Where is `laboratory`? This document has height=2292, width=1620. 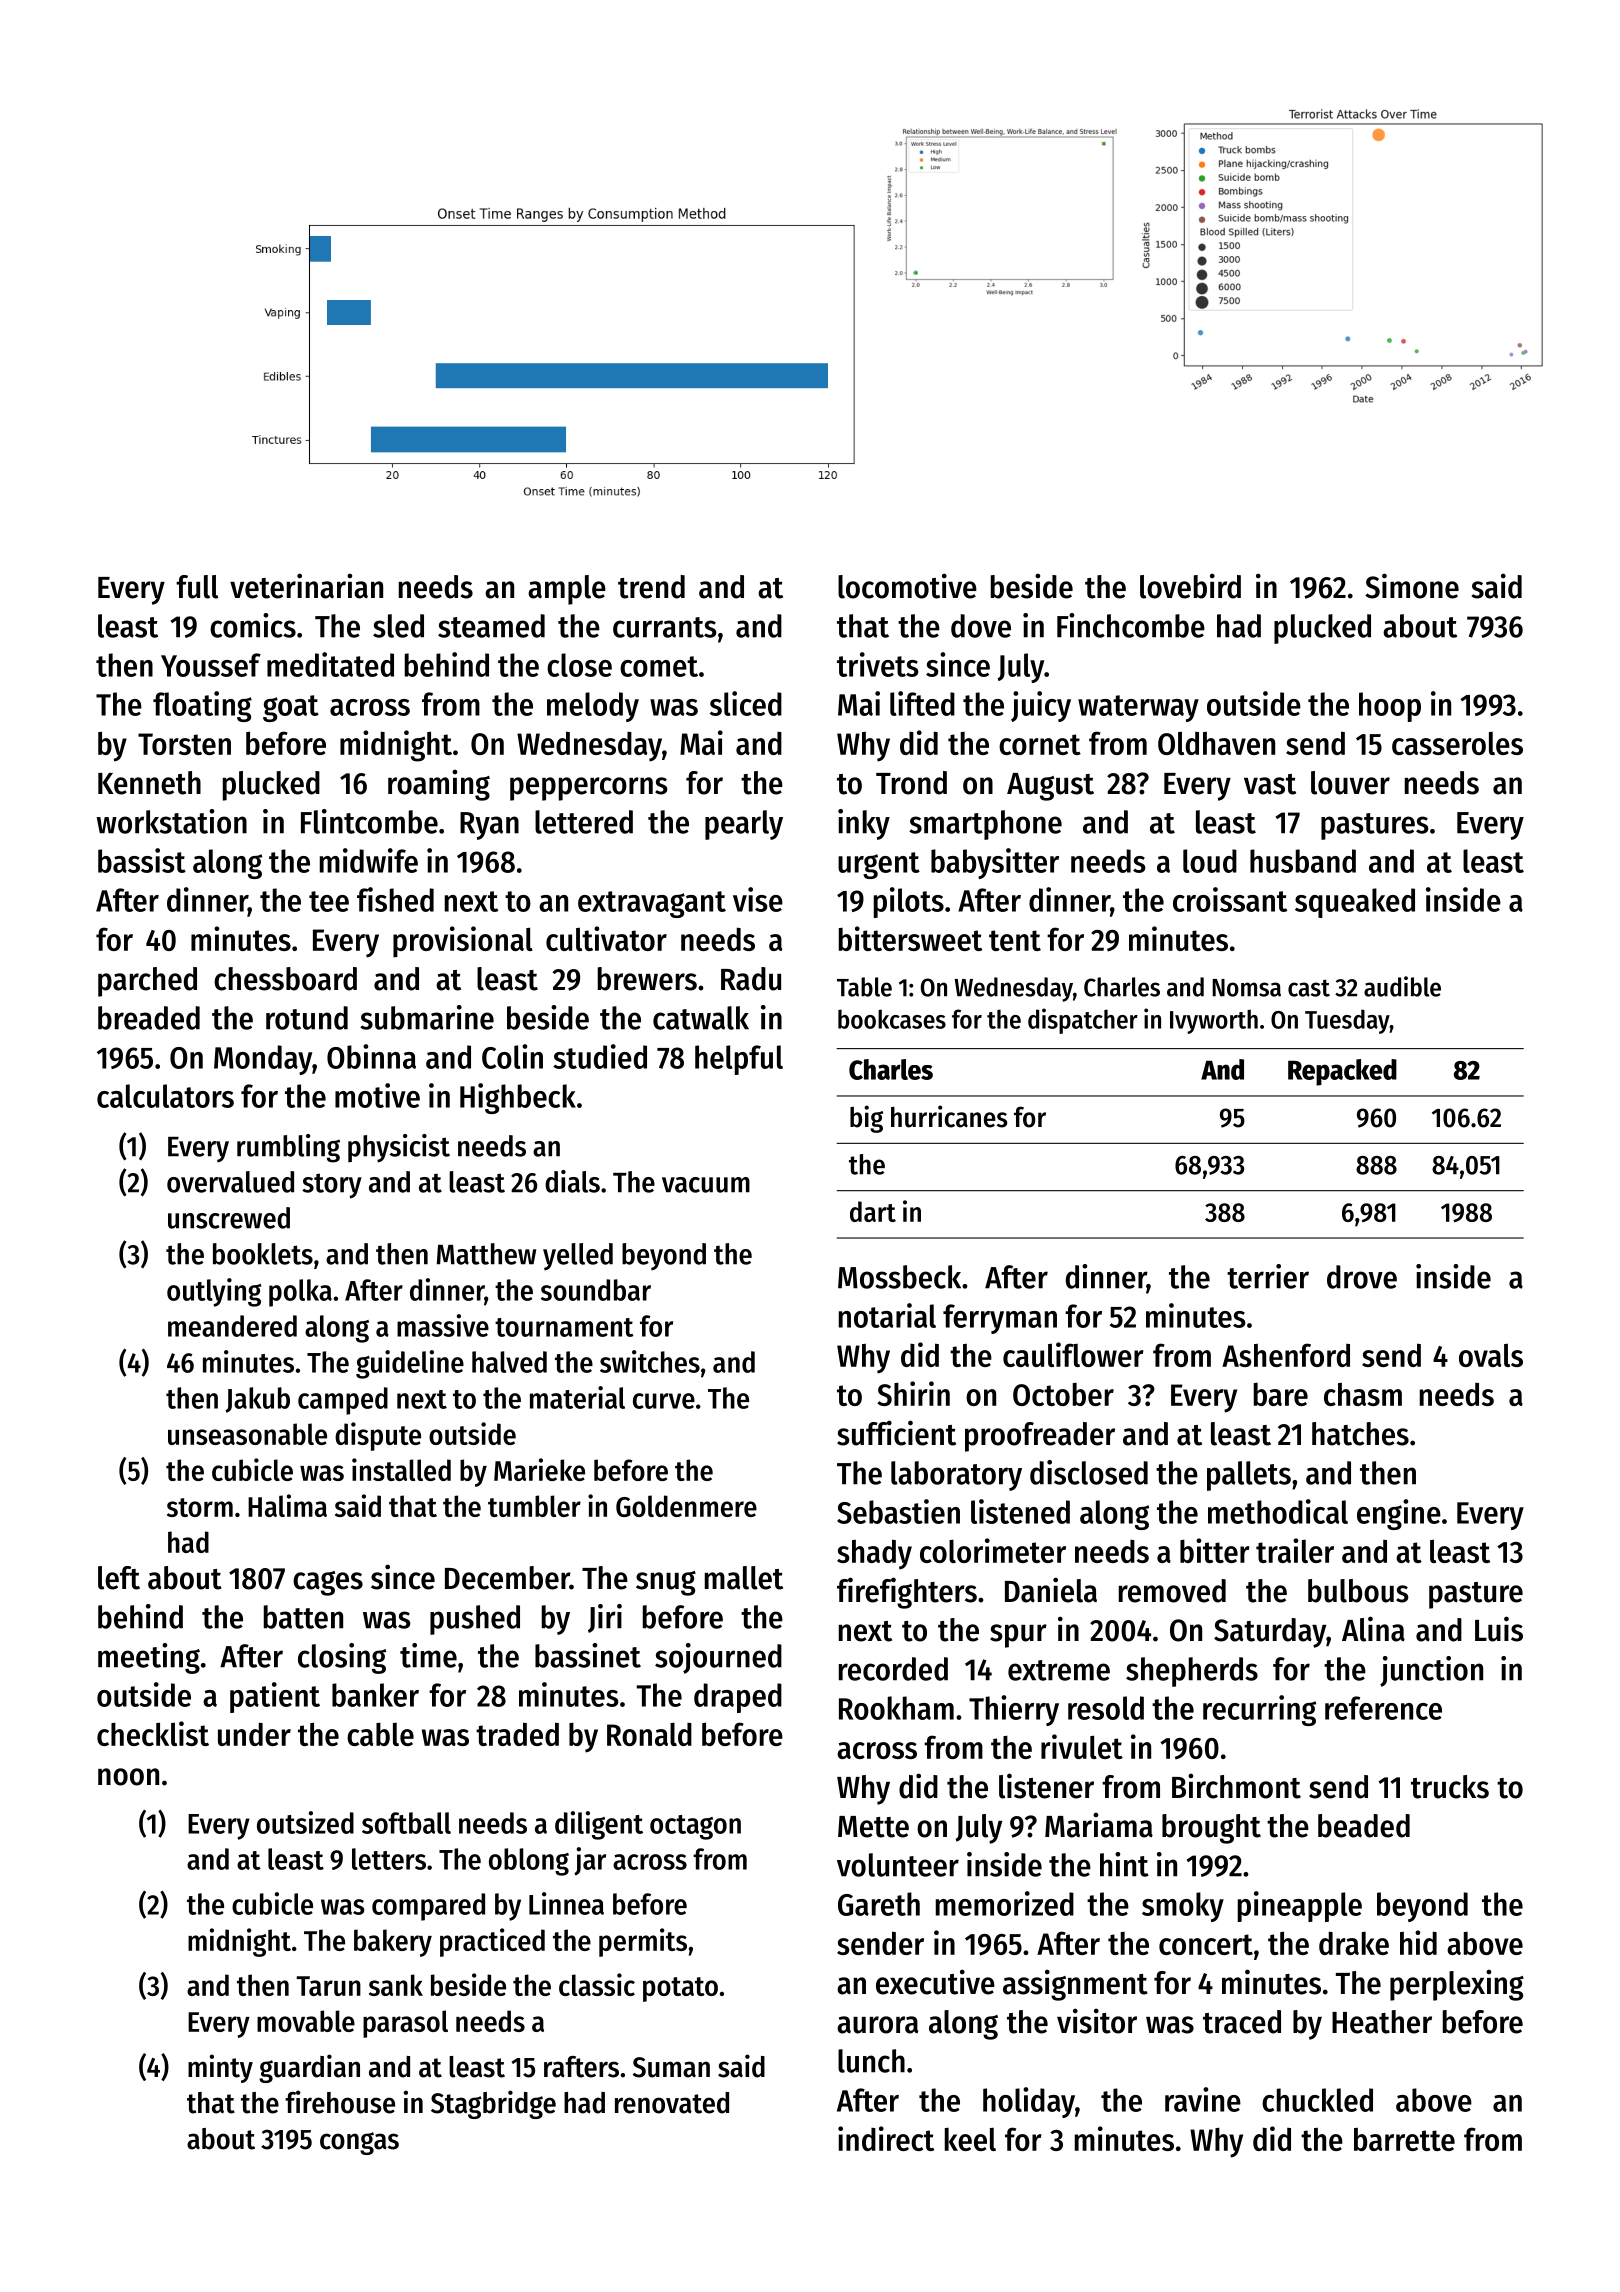 laboratory is located at coordinates (956, 1476).
